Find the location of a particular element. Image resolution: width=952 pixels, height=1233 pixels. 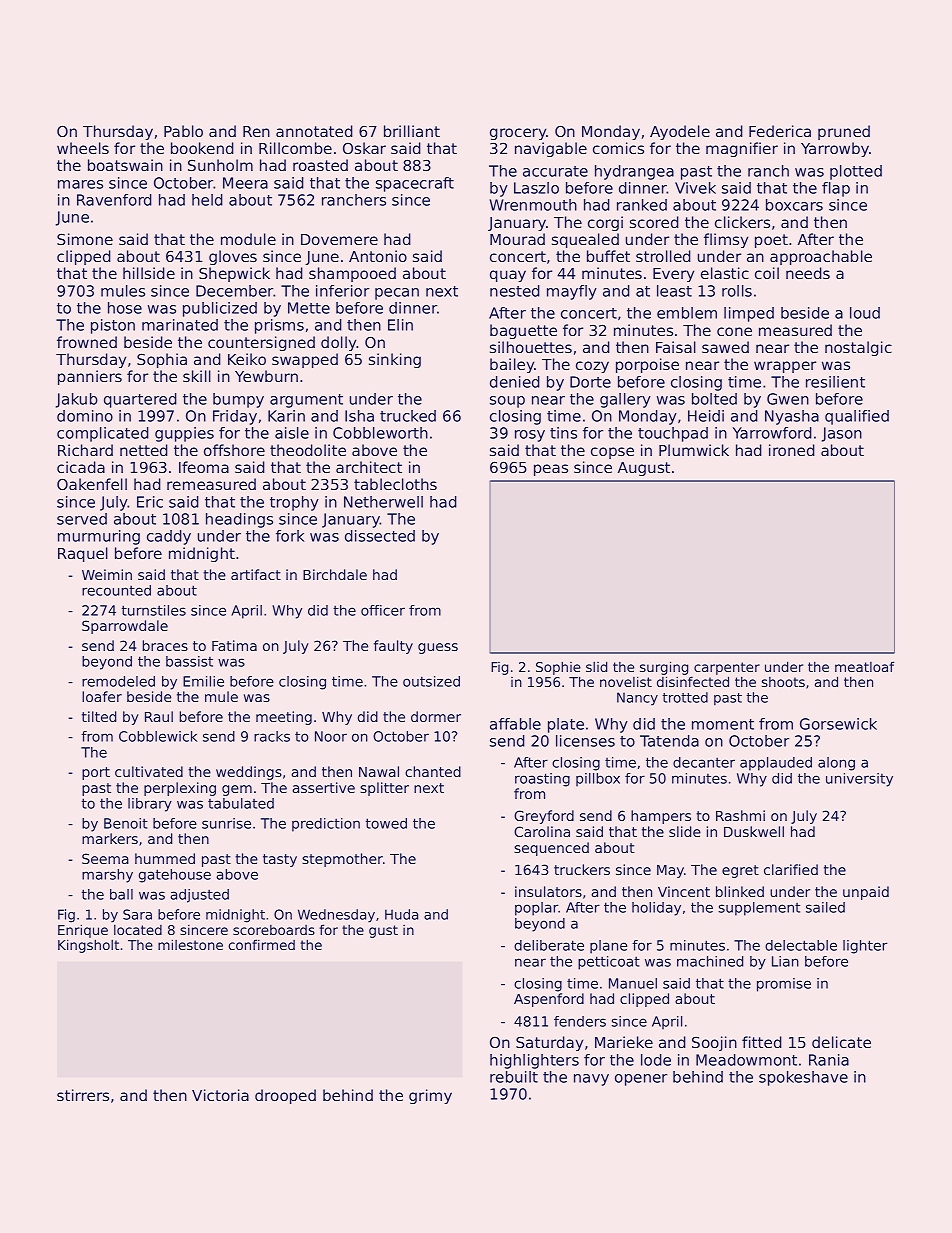

officer is located at coordinates (383, 610).
